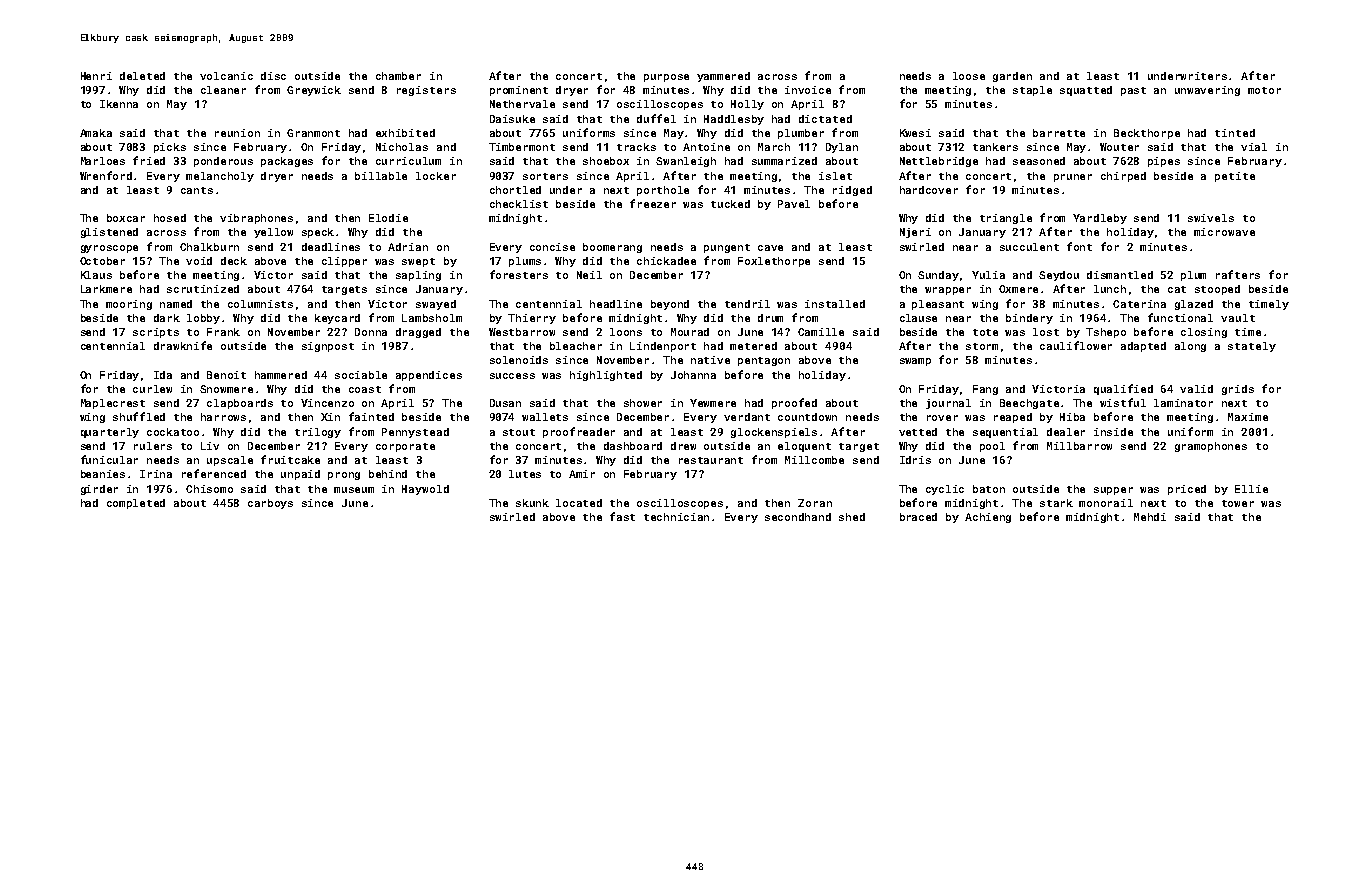  I want to click on yammered, so click(723, 77).
